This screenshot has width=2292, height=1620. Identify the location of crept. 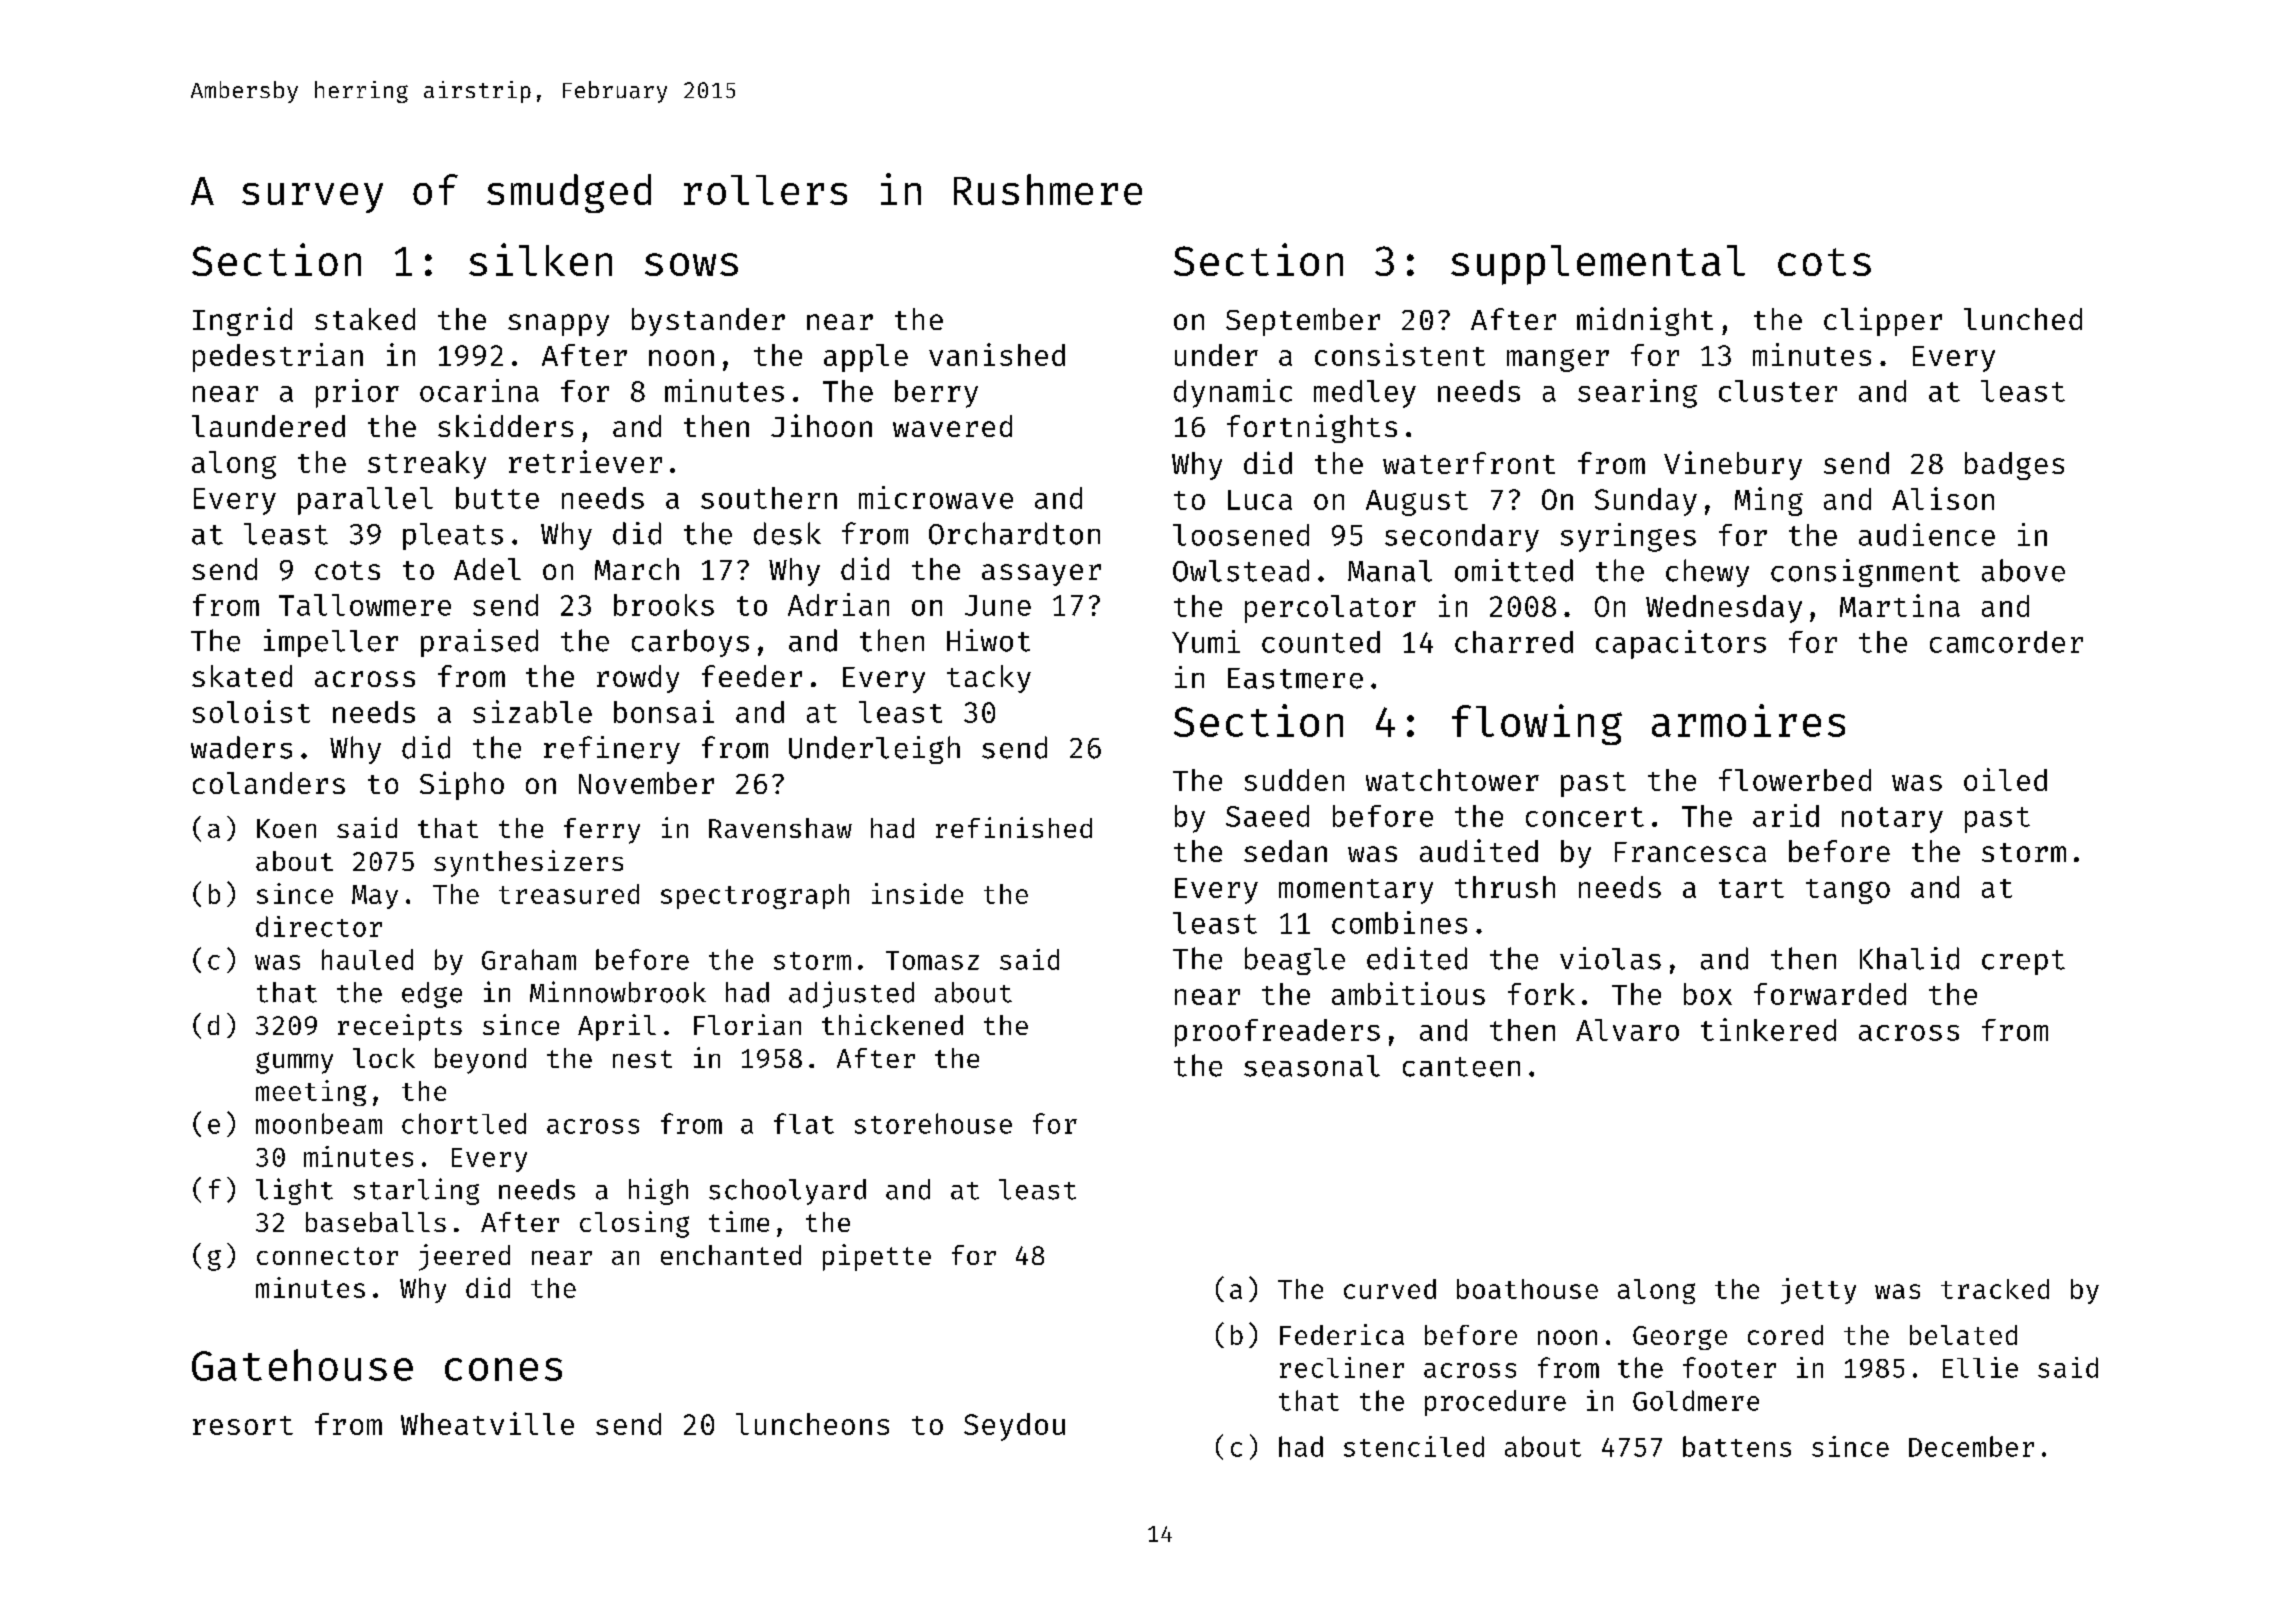
(2023, 962).
